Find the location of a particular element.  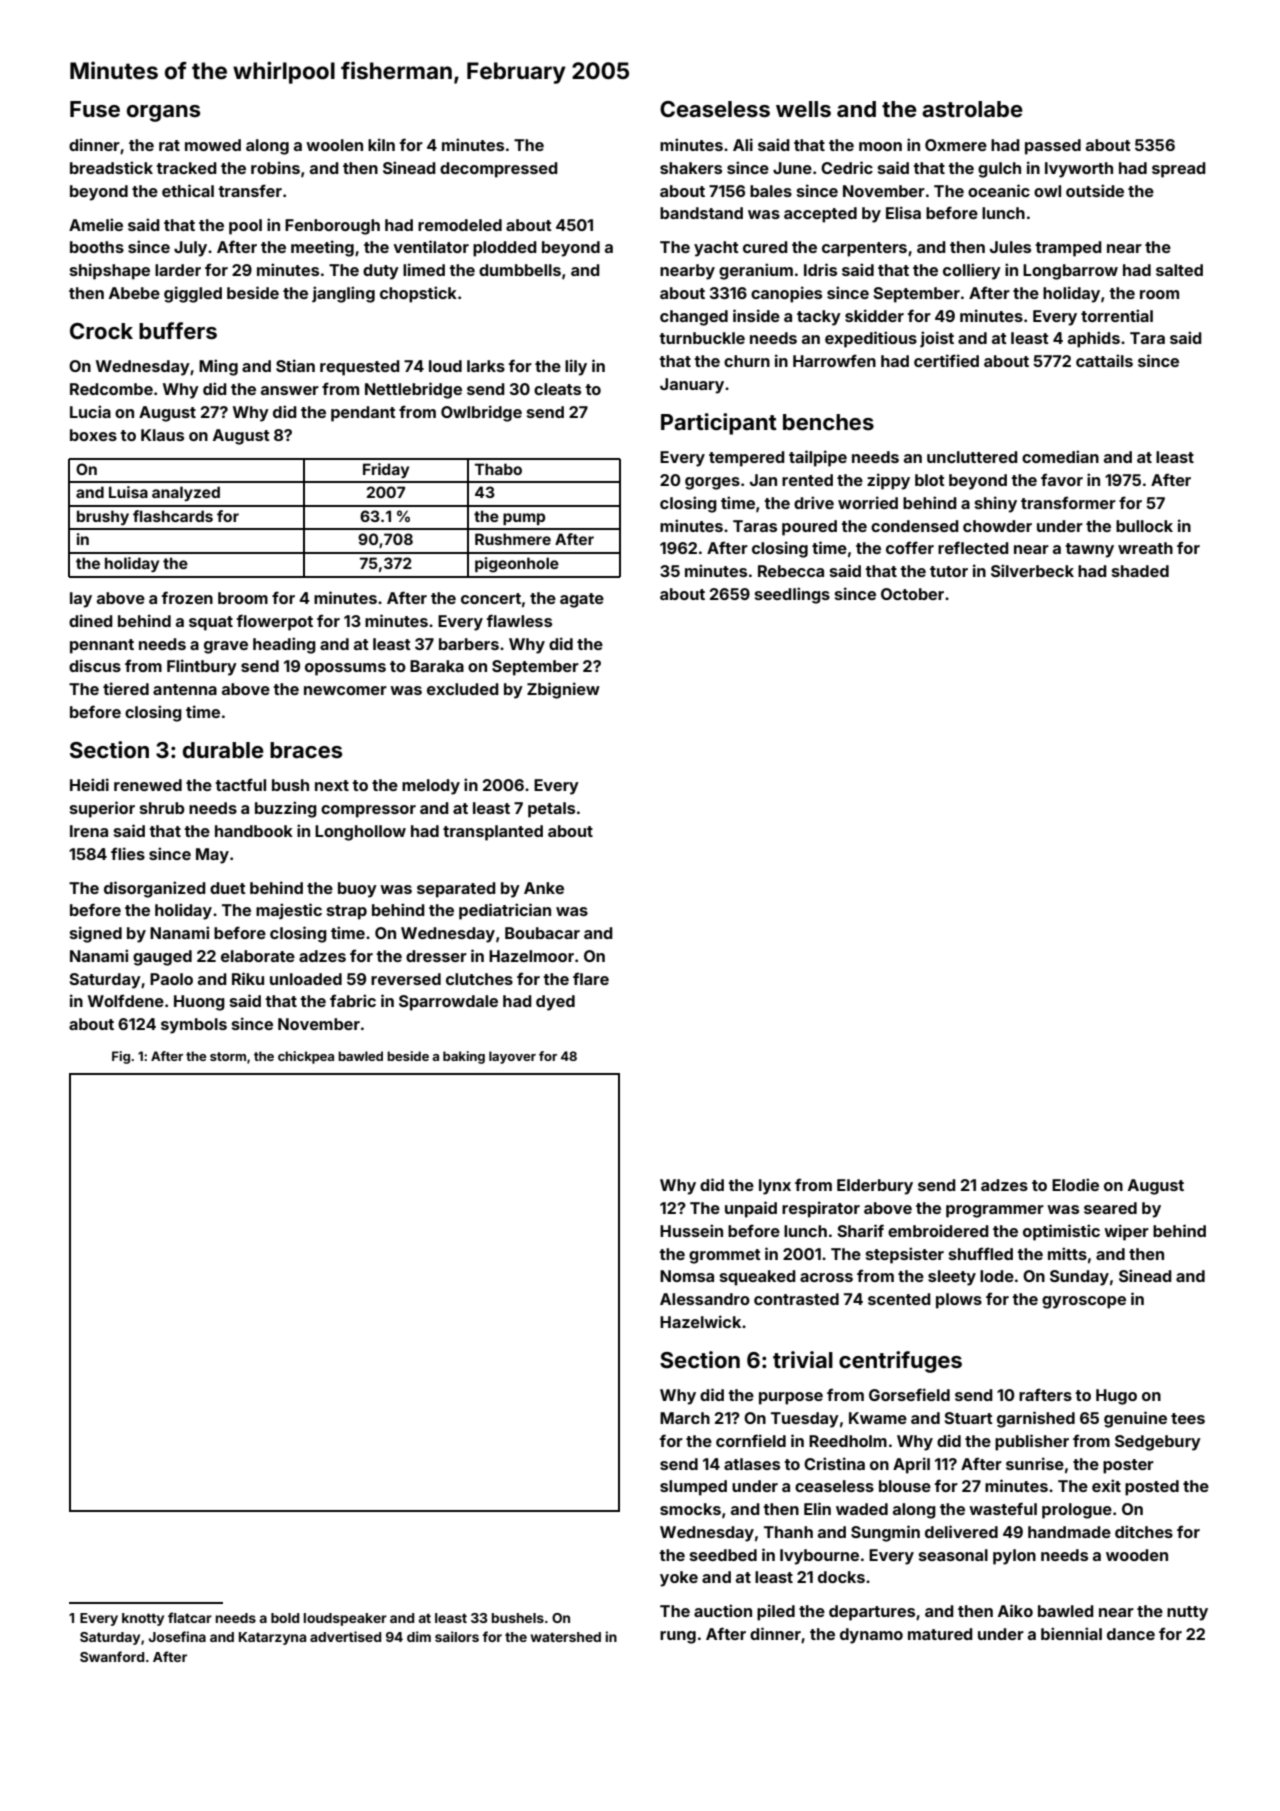

Harrowfen is located at coordinates (834, 360).
